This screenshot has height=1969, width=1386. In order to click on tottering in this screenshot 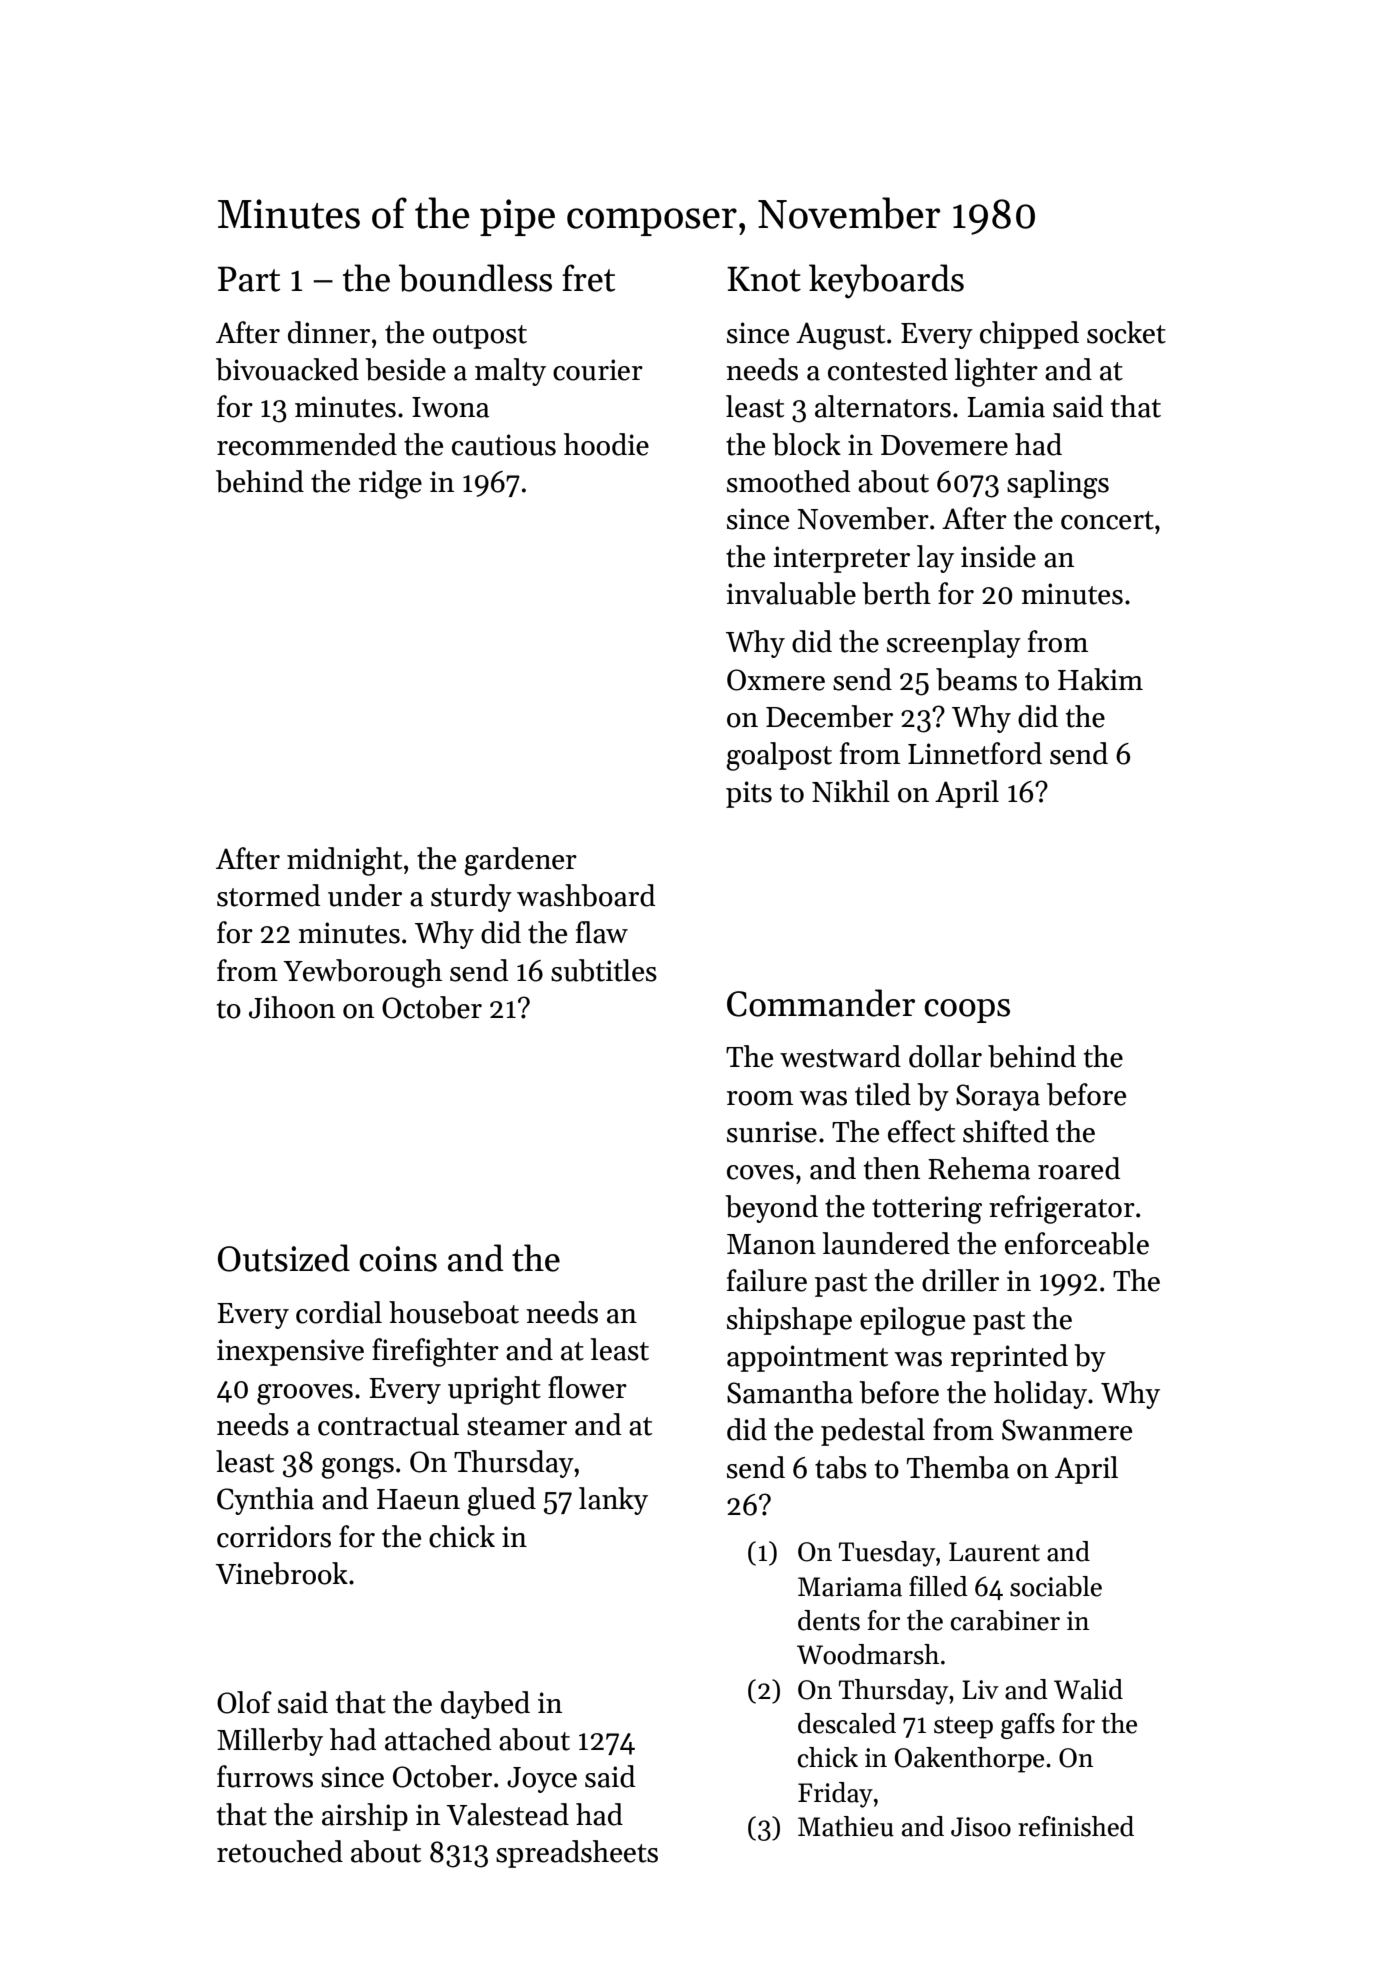, I will do `click(927, 1210)`.
